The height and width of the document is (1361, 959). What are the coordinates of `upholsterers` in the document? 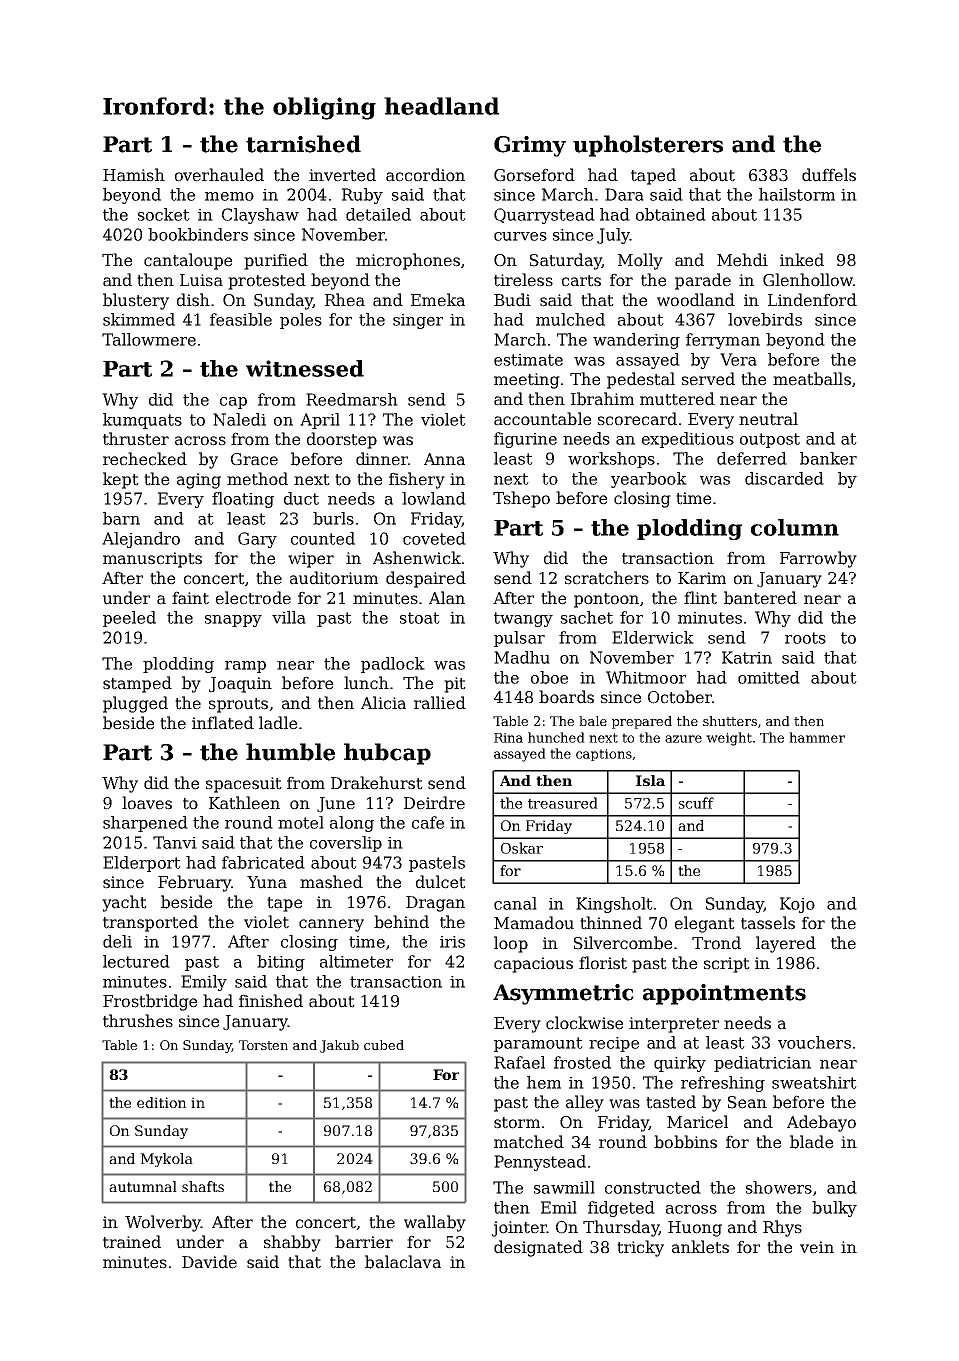 It's located at (648, 146).
